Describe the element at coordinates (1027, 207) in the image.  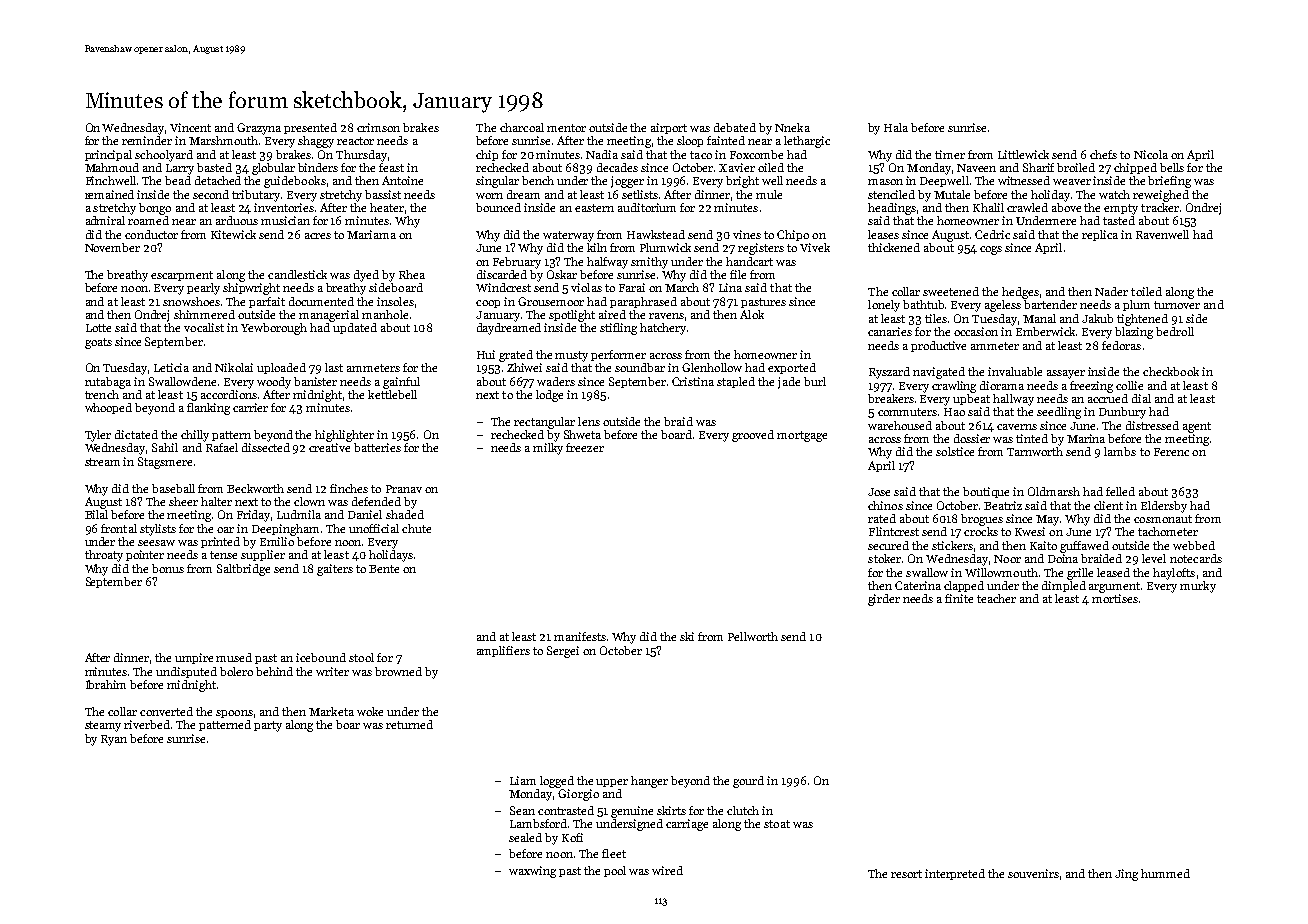
I see `crawled` at that location.
